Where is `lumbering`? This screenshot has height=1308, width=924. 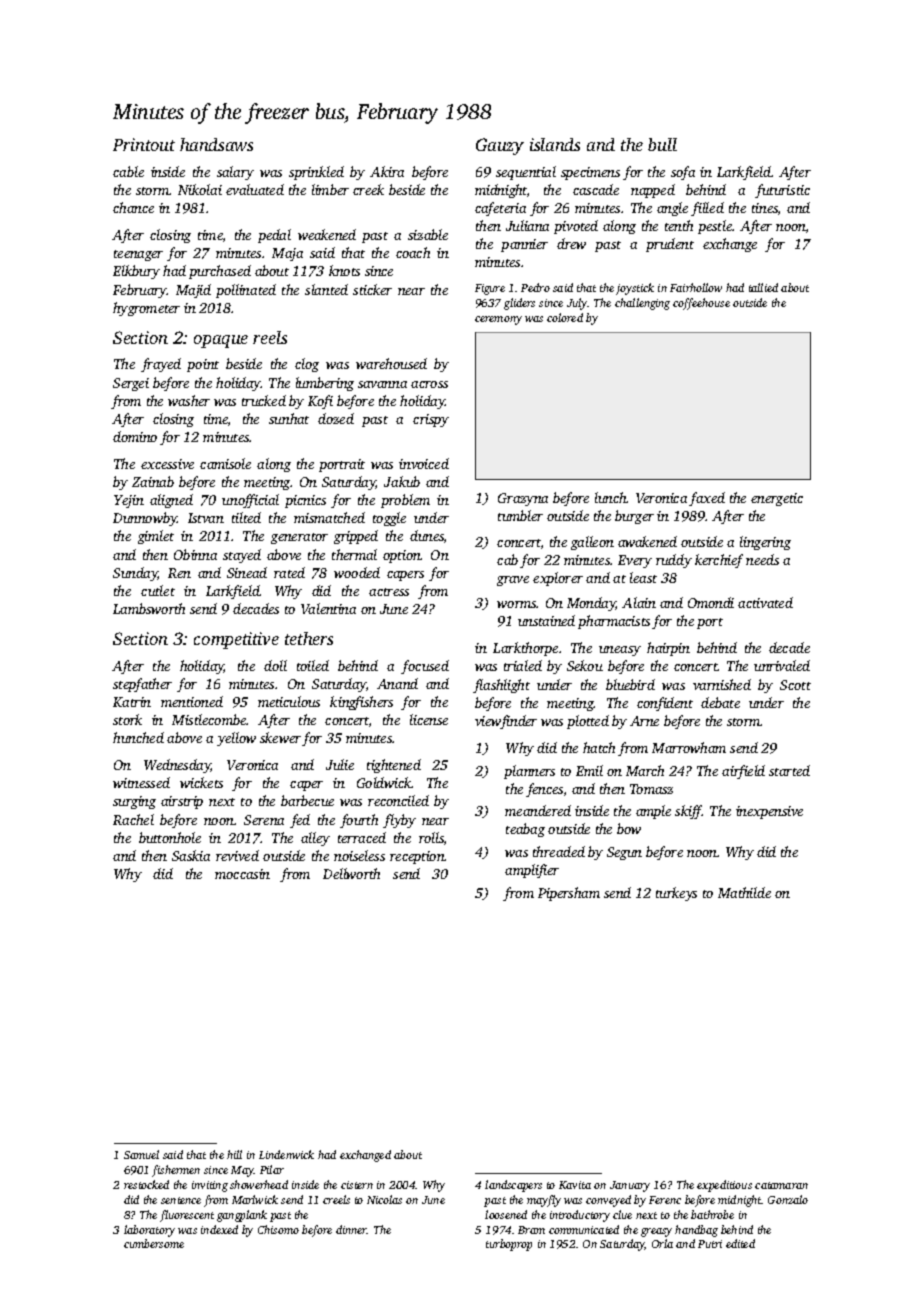 lumbering is located at coordinates (325, 384).
